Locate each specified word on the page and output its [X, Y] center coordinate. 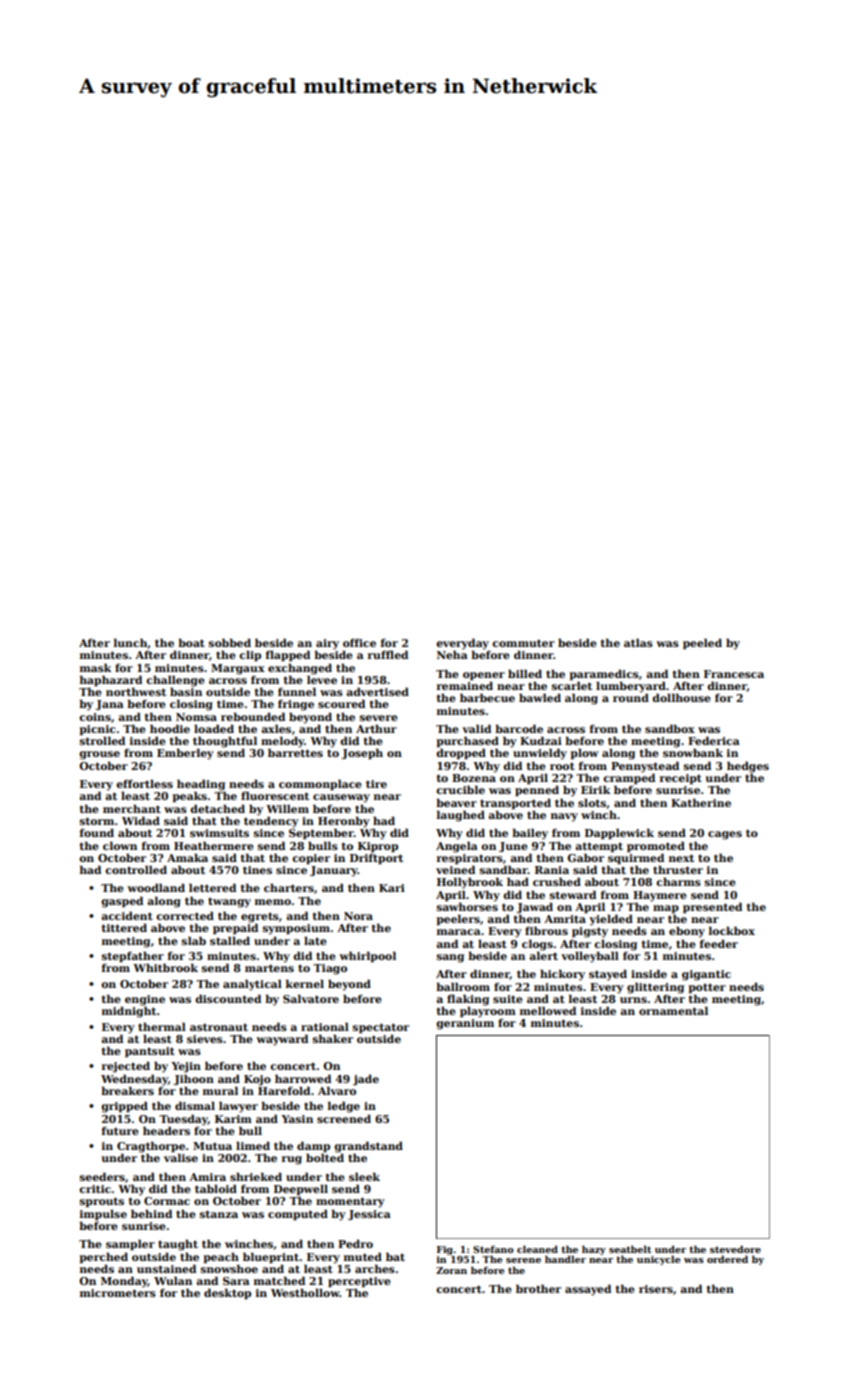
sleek [364, 1176]
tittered [124, 927]
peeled [702, 643]
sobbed [230, 642]
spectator [381, 1028]
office [359, 643]
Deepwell [301, 1189]
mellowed [548, 1010]
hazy [594, 1250]
